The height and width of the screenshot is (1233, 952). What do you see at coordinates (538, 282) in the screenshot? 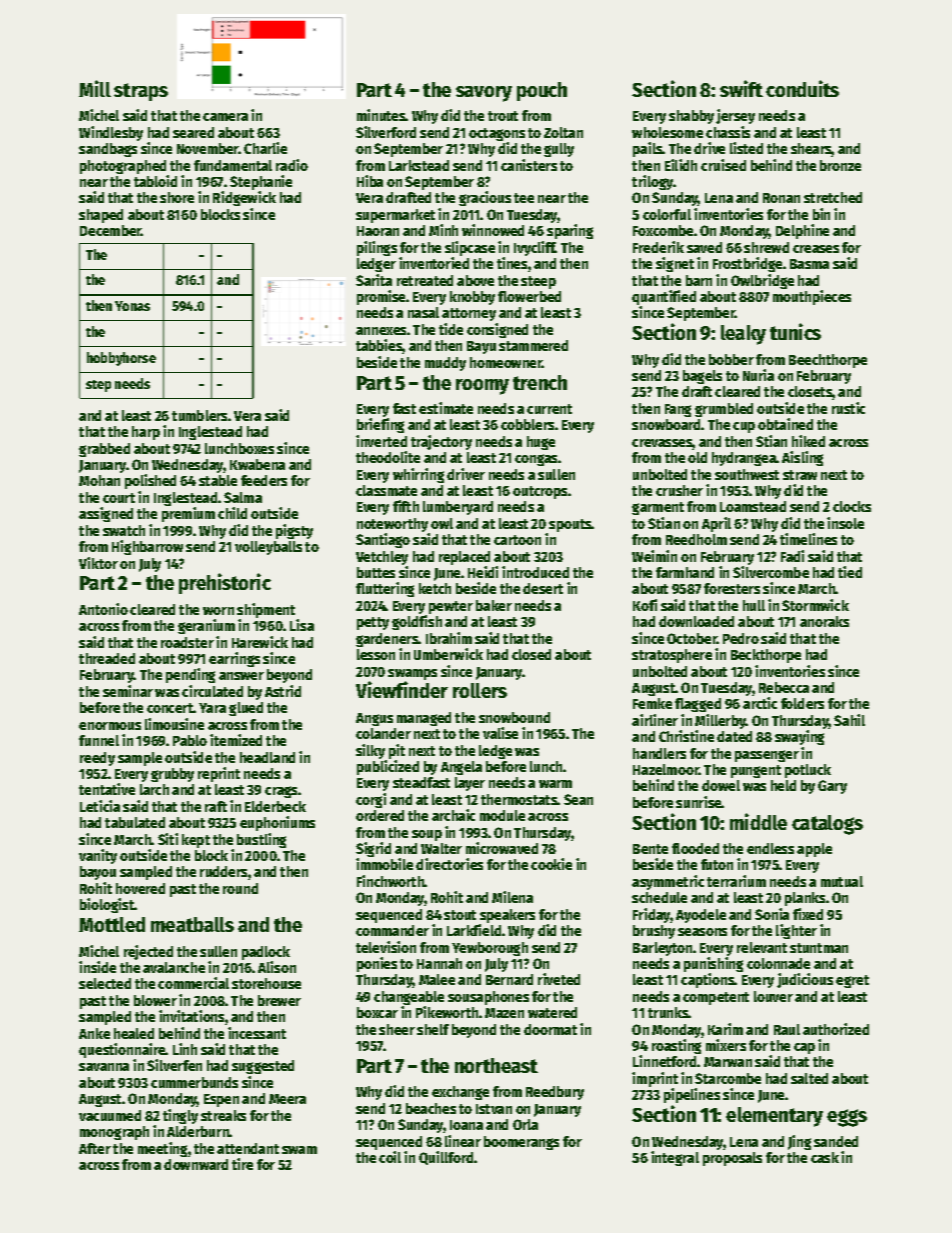
I see `steep` at bounding box center [538, 282].
